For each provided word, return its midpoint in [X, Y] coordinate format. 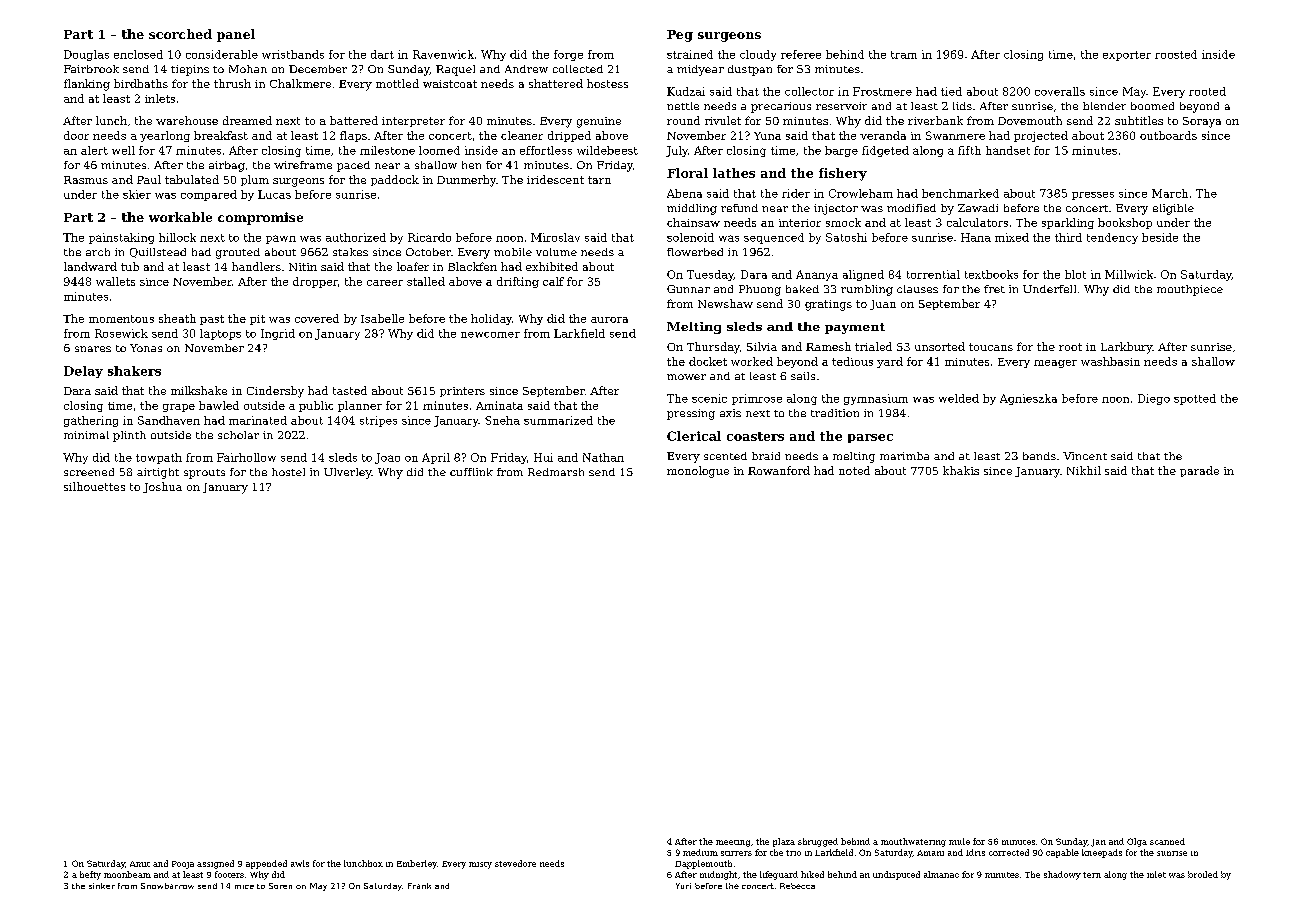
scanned [1167, 841]
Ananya [817, 275]
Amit [140, 864]
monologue [698, 472]
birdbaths [141, 83]
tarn [599, 180]
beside [1160, 237]
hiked [812, 874]
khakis [961, 470]
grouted [238, 253]
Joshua [162, 487]
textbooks [991, 274]
